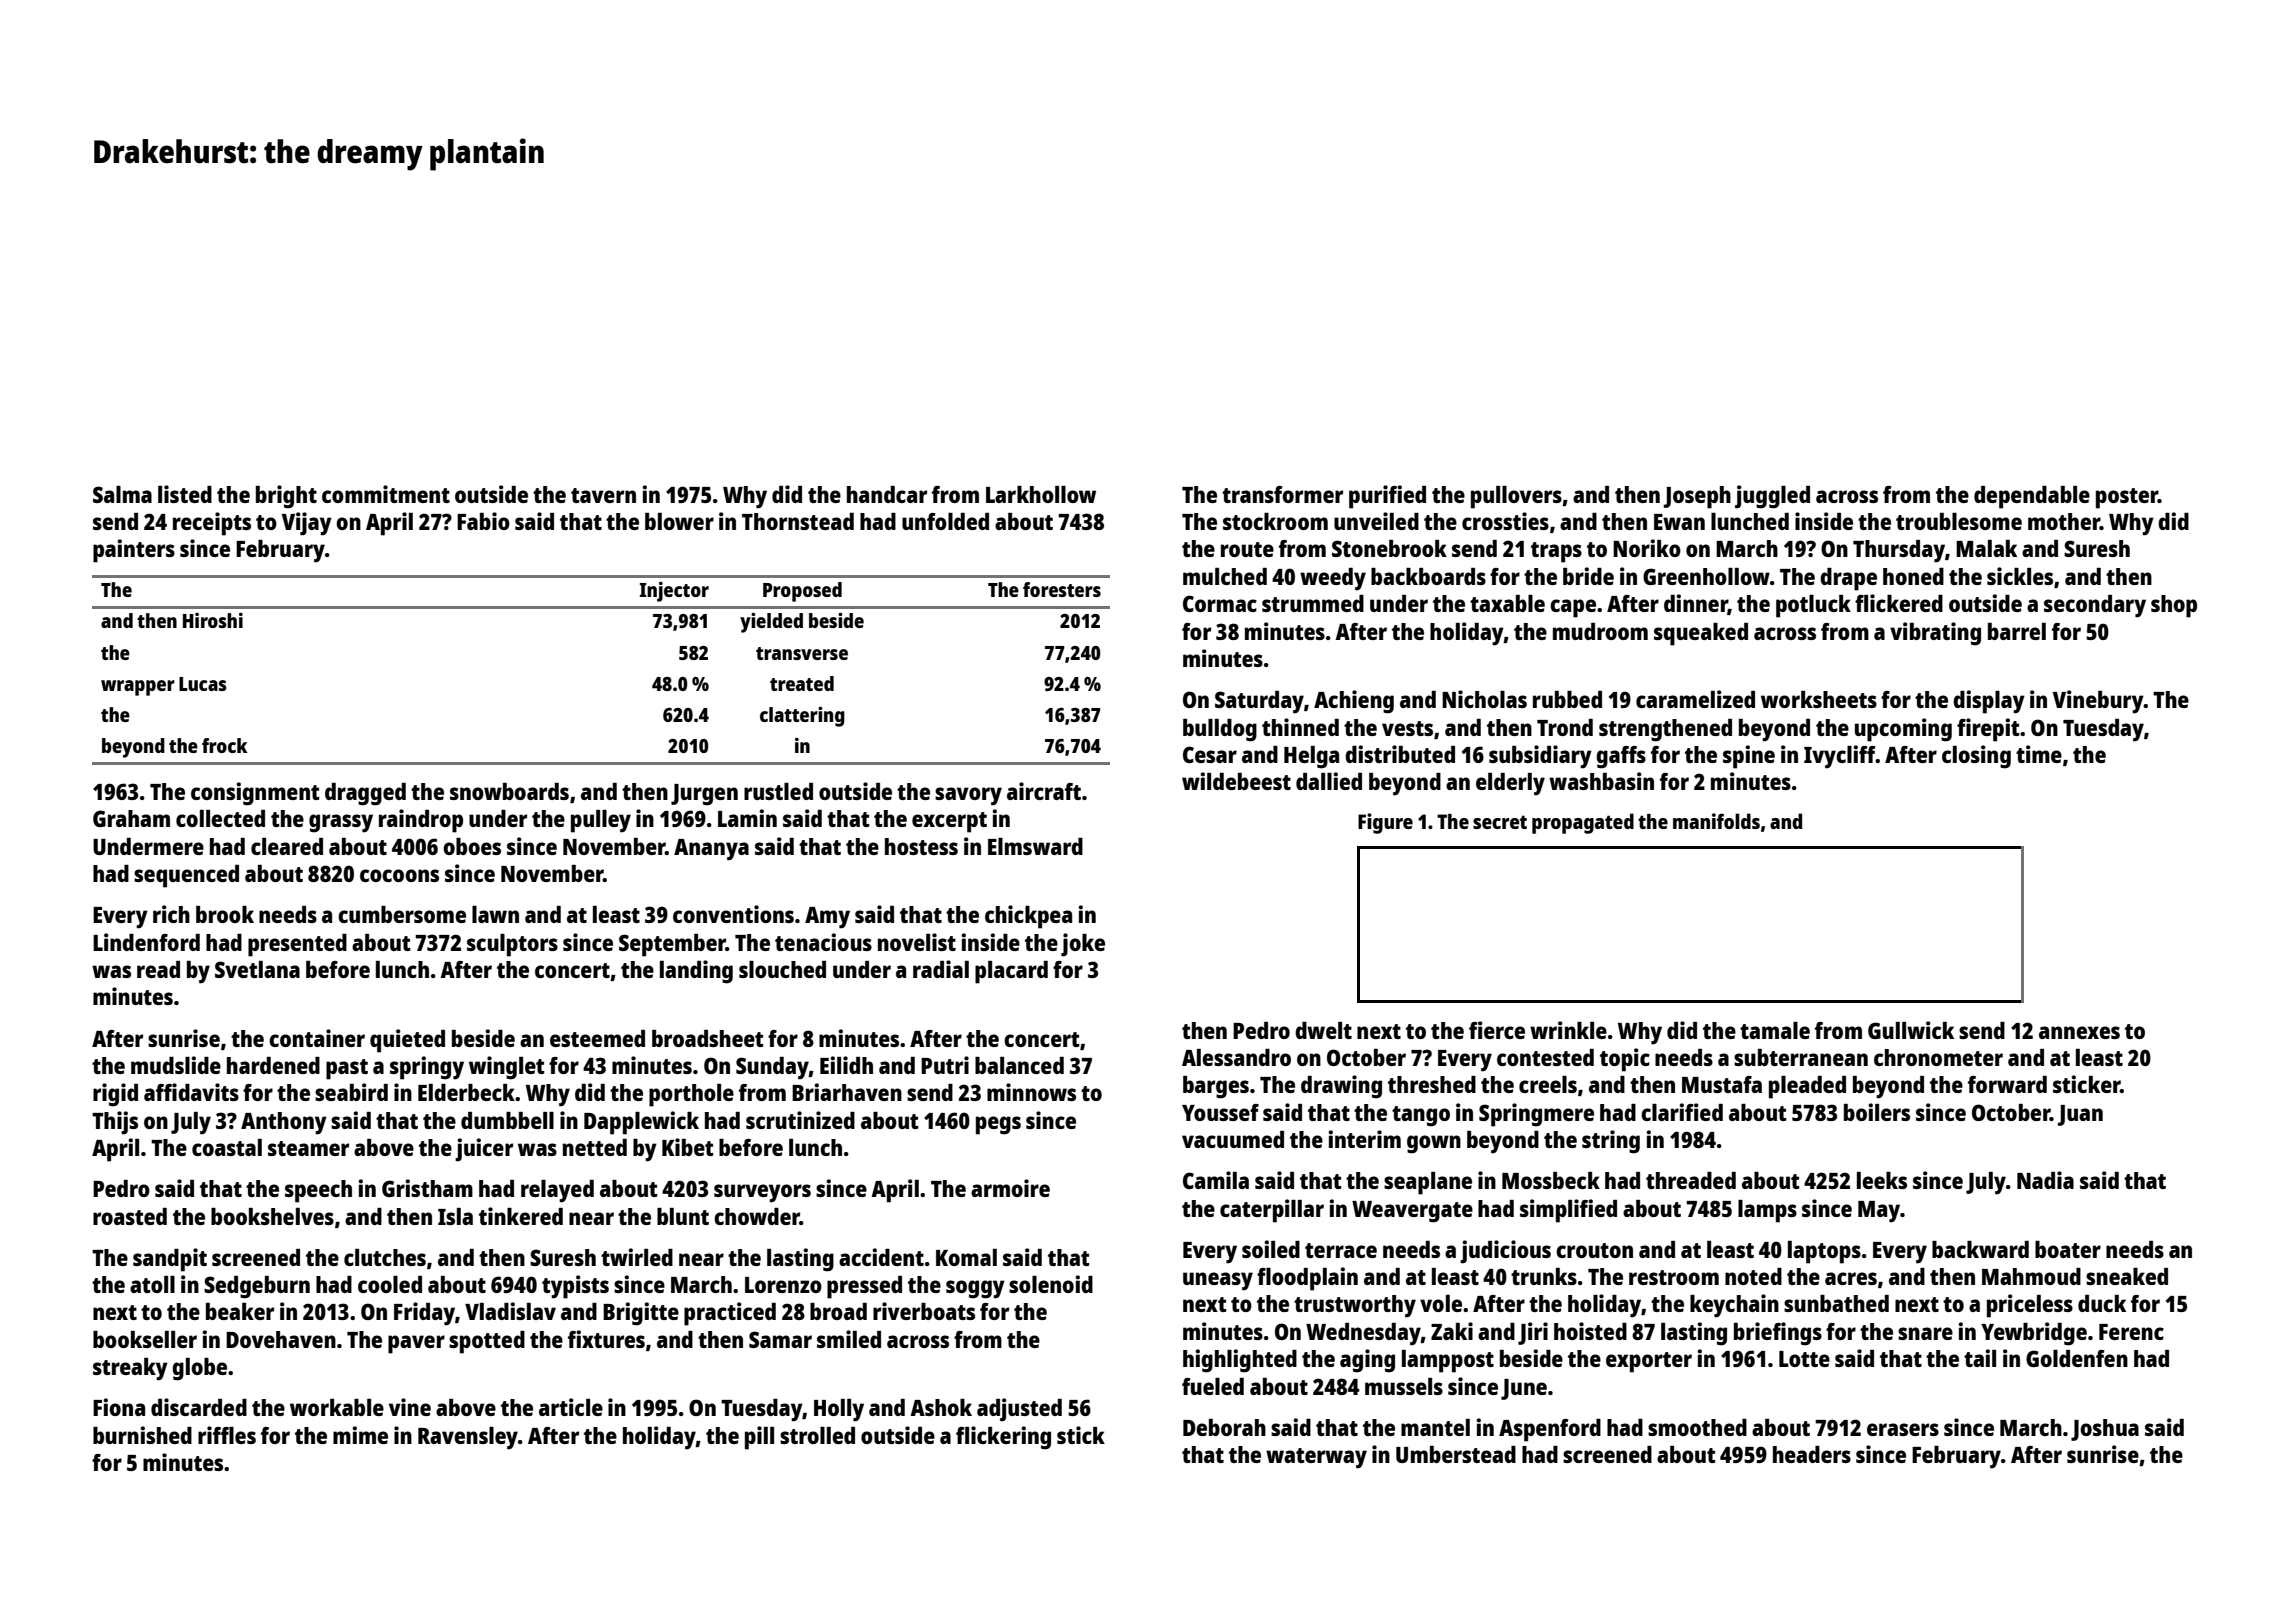 This page has height=1620, width=2292. What do you see at coordinates (170, 1260) in the page?
I see `sandpit` at bounding box center [170, 1260].
